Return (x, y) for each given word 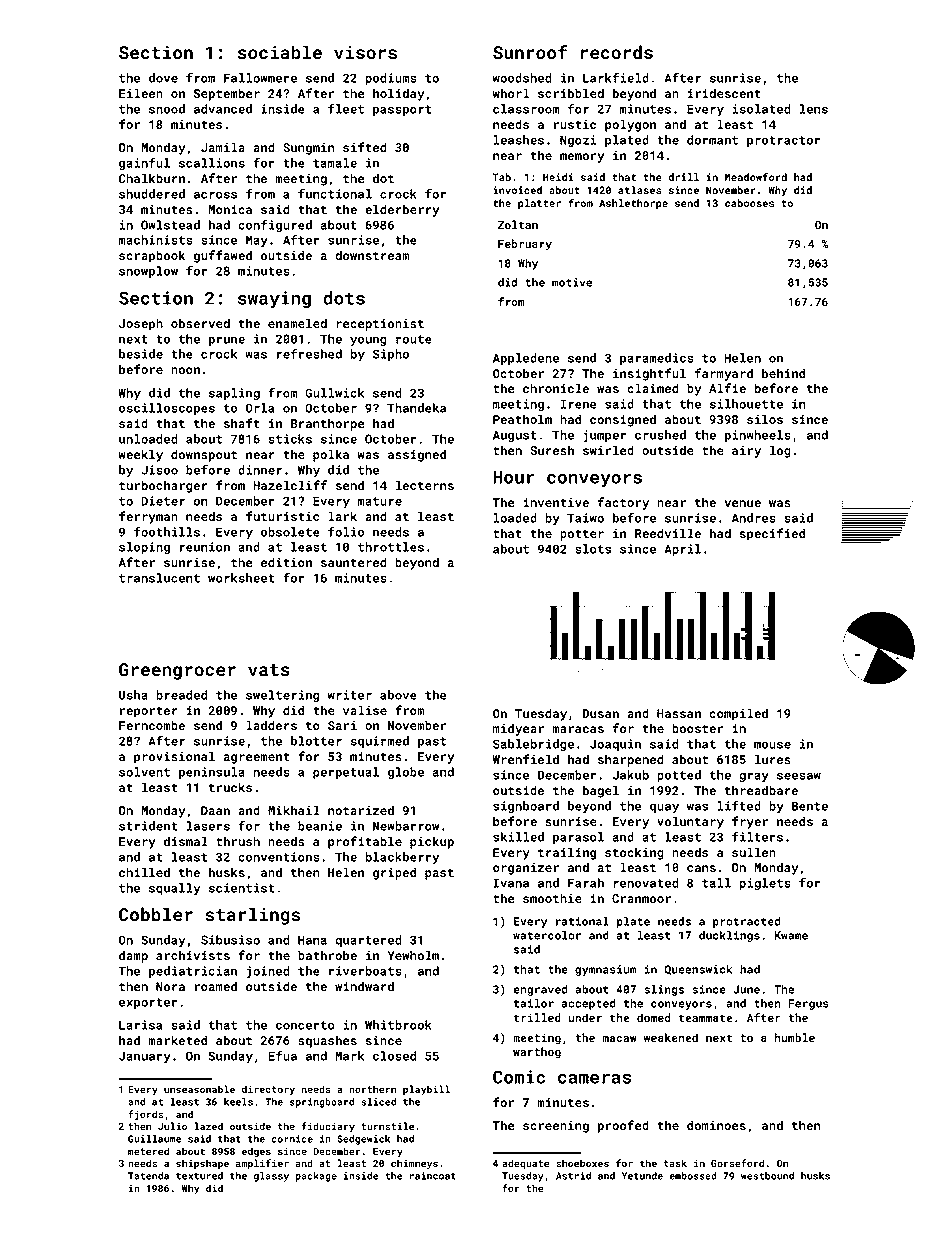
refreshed (309, 354)
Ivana (511, 883)
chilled (144, 872)
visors (365, 52)
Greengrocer (177, 671)
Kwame (791, 935)
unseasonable (199, 1089)
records (617, 52)
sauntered (354, 562)
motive (572, 282)
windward (364, 986)
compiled (738, 714)
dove (163, 78)
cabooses (749, 203)
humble (795, 1037)
